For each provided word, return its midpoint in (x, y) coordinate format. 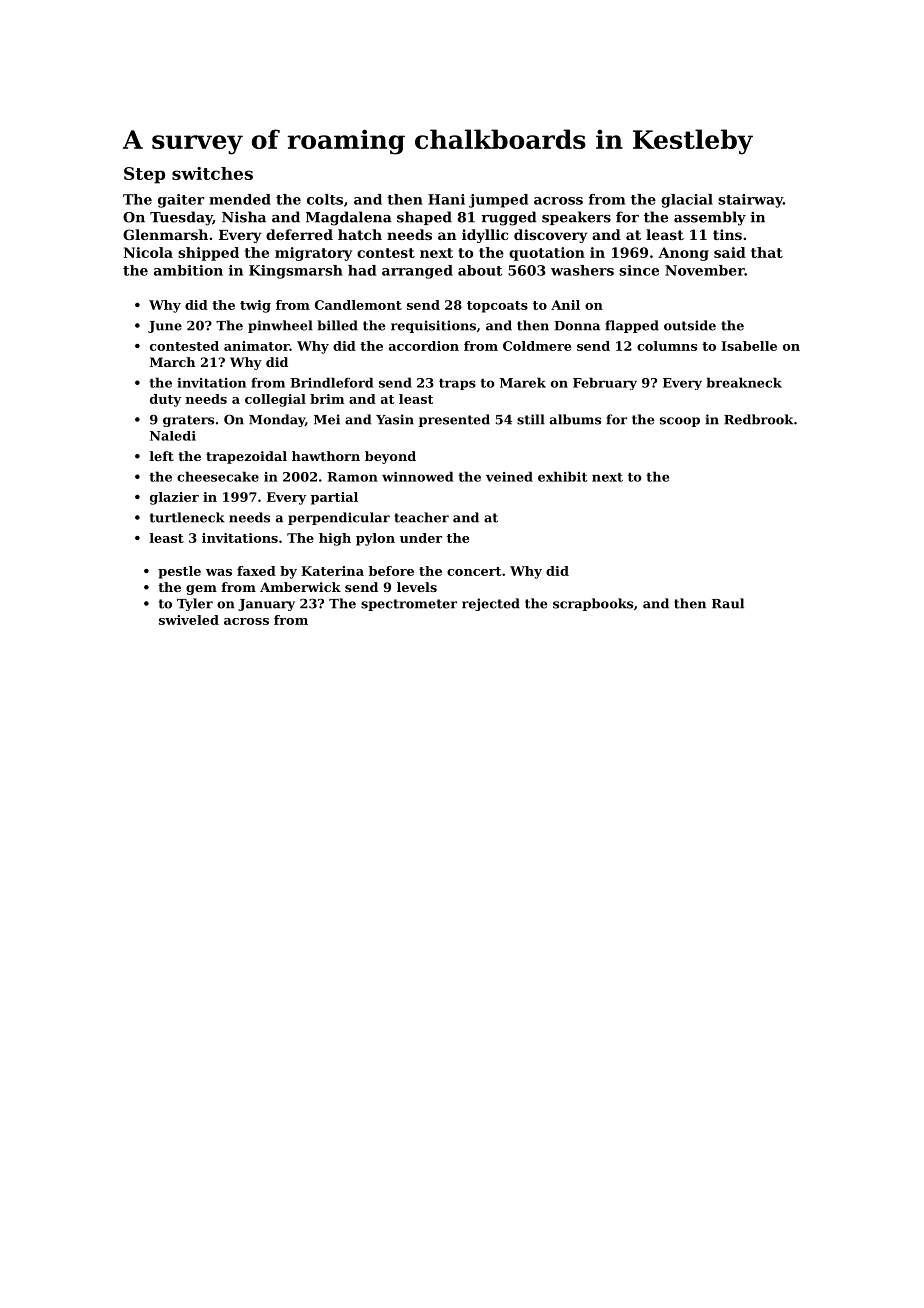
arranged (417, 272)
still (531, 419)
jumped (498, 201)
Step (144, 175)
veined (509, 476)
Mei (327, 419)
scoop (680, 422)
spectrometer (409, 605)
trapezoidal (246, 457)
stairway (750, 201)
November (704, 270)
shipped (208, 254)
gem (201, 590)
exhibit (562, 476)
